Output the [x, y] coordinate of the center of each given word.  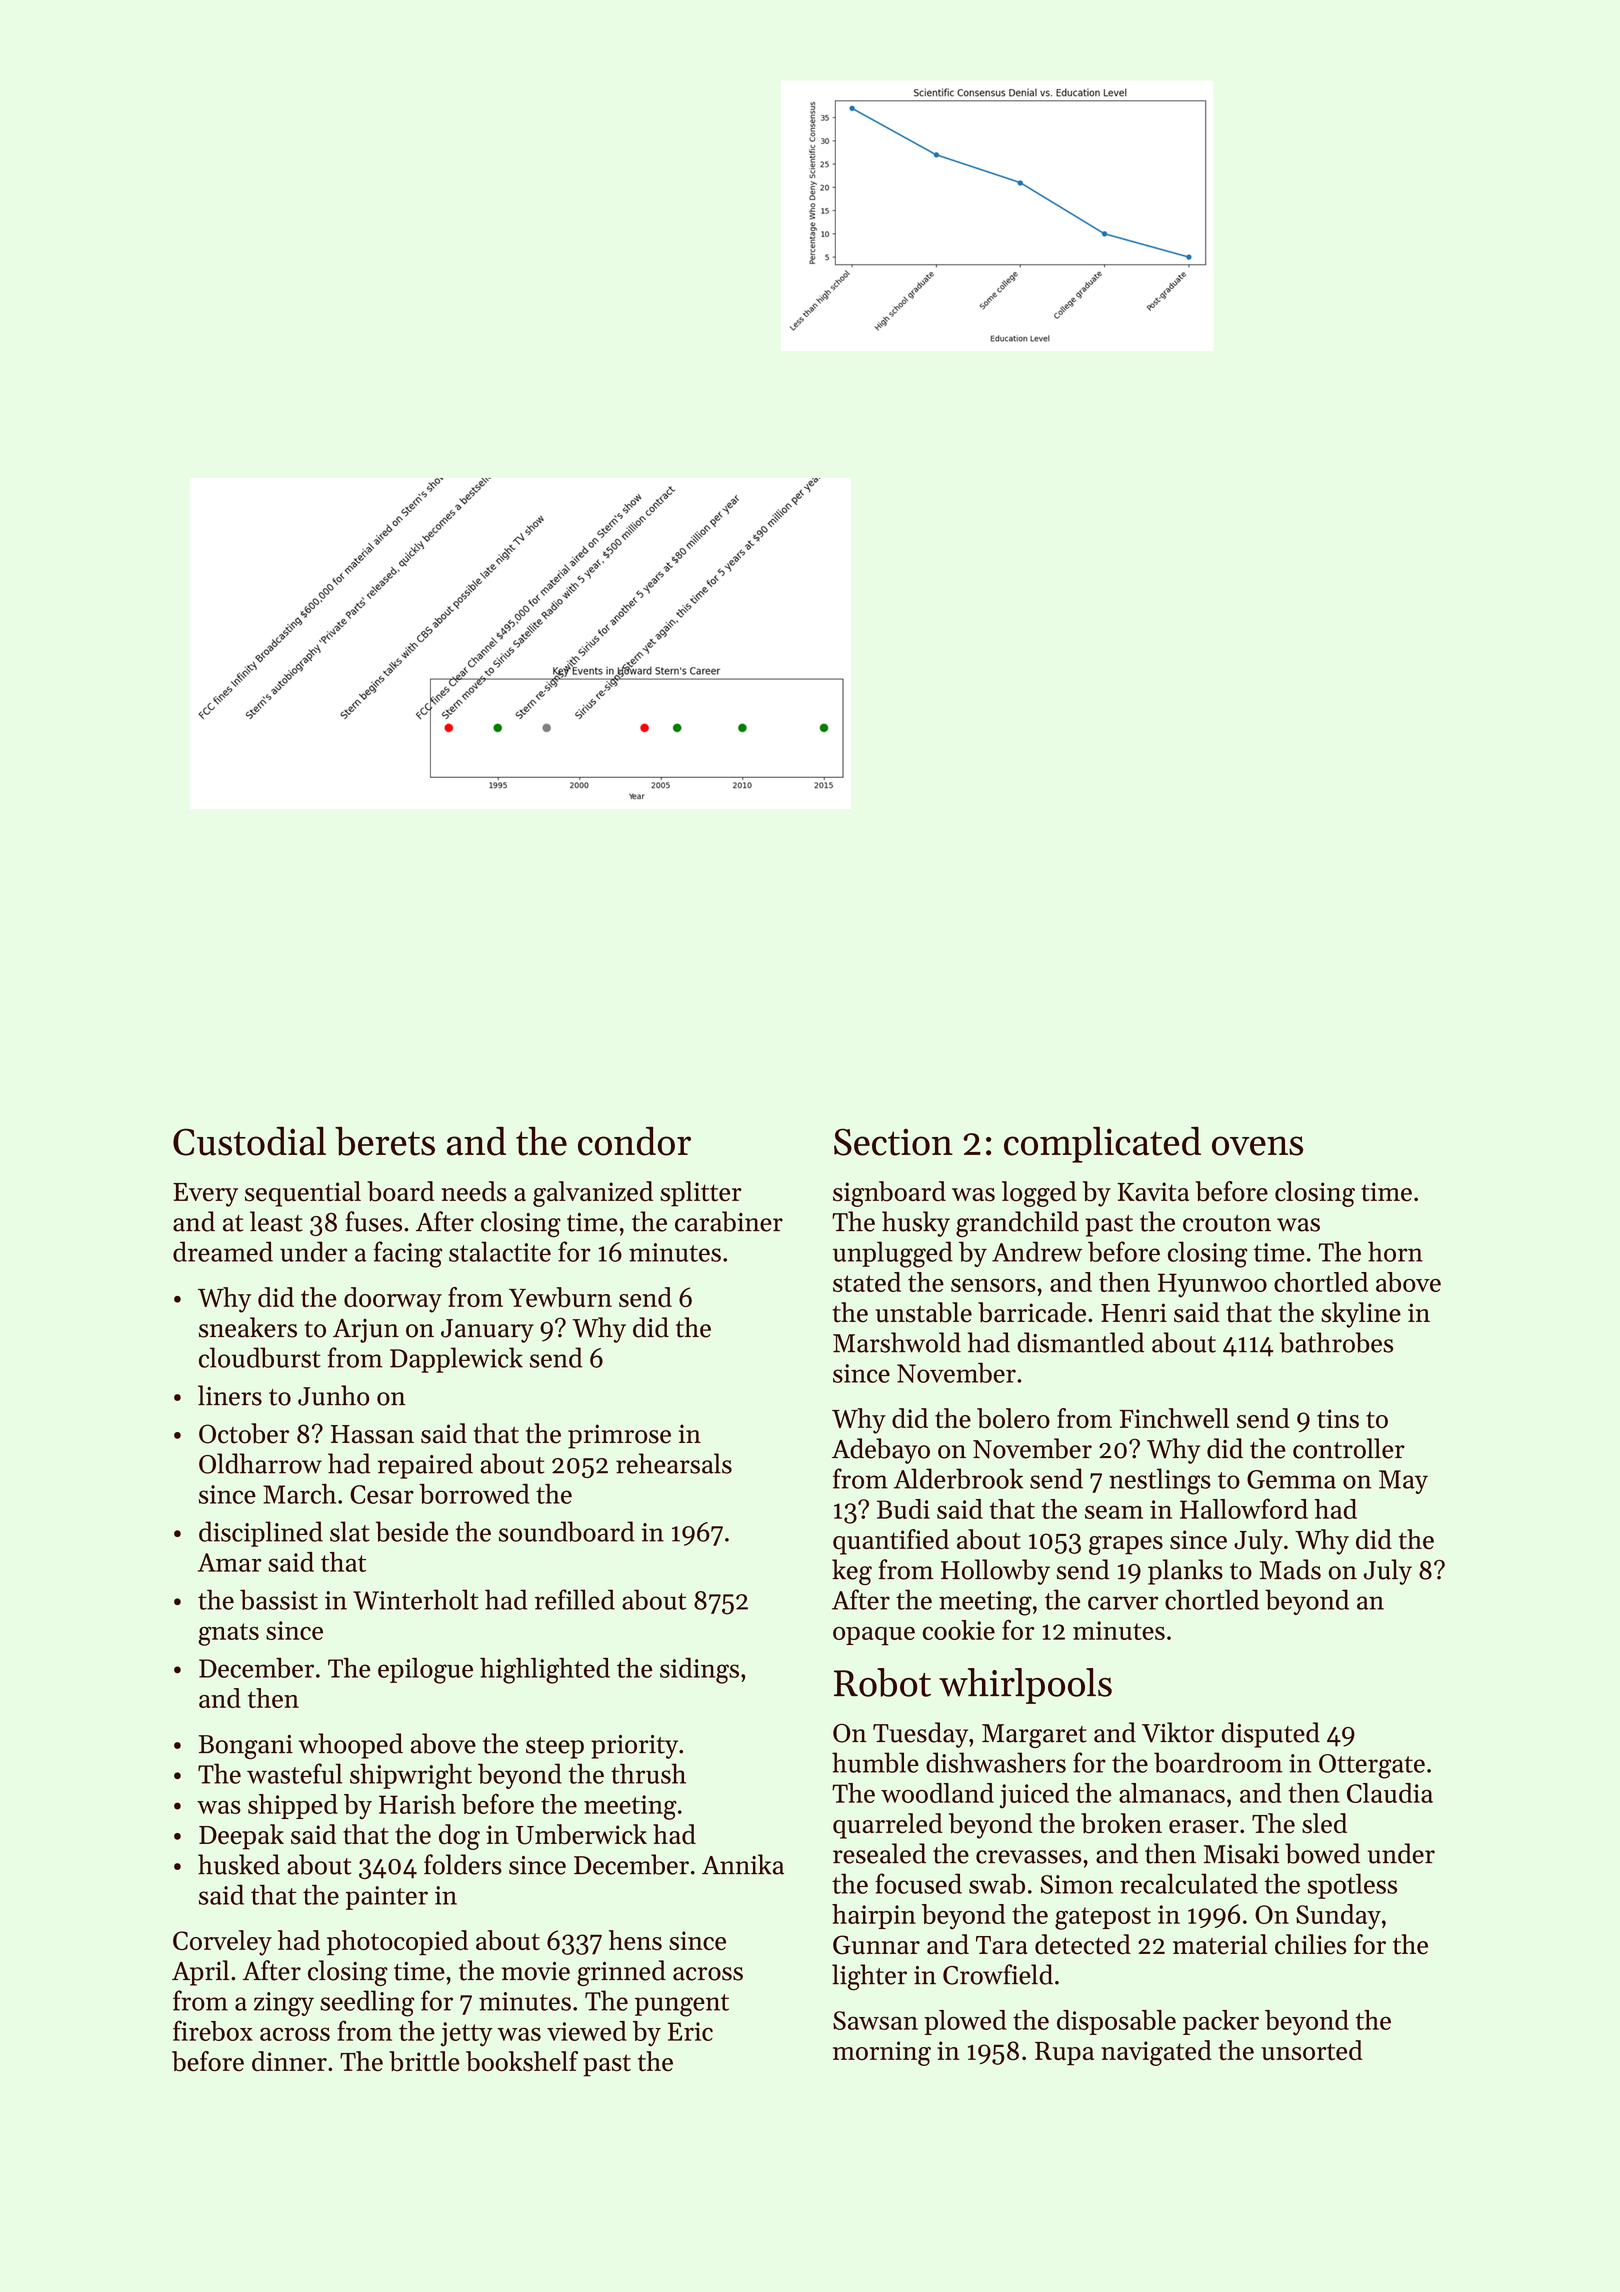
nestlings [1160, 1481]
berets [385, 1141]
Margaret [1034, 1736]
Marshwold [897, 1342]
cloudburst [260, 1357]
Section [893, 1142]
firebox [213, 2030]
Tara [1002, 1945]
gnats [228, 1634]
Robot [882, 1682]
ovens [1257, 1146]
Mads [1290, 1569]
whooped [351, 1746]
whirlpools [1025, 1686]
